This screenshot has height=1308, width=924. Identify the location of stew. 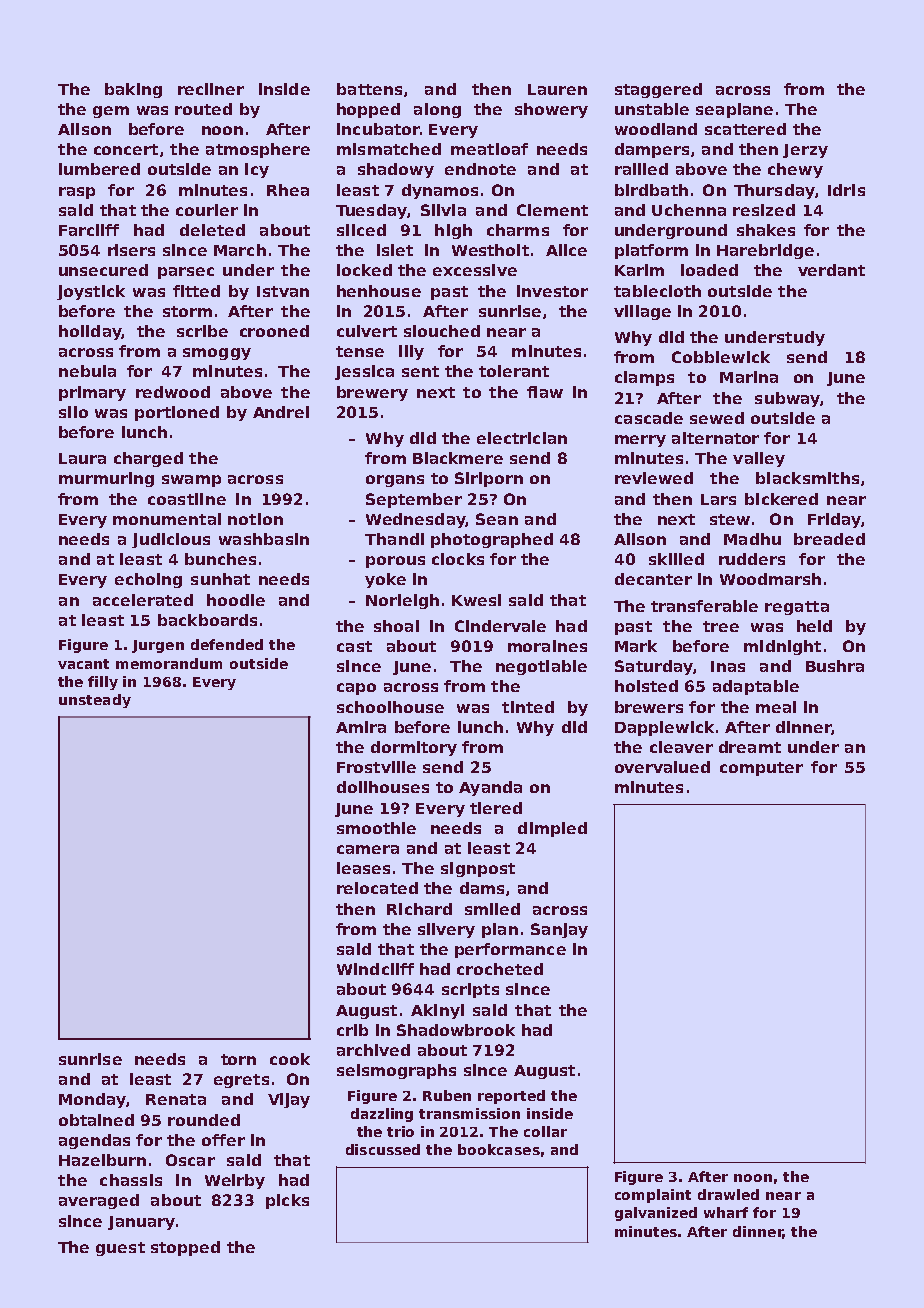
(730, 519).
